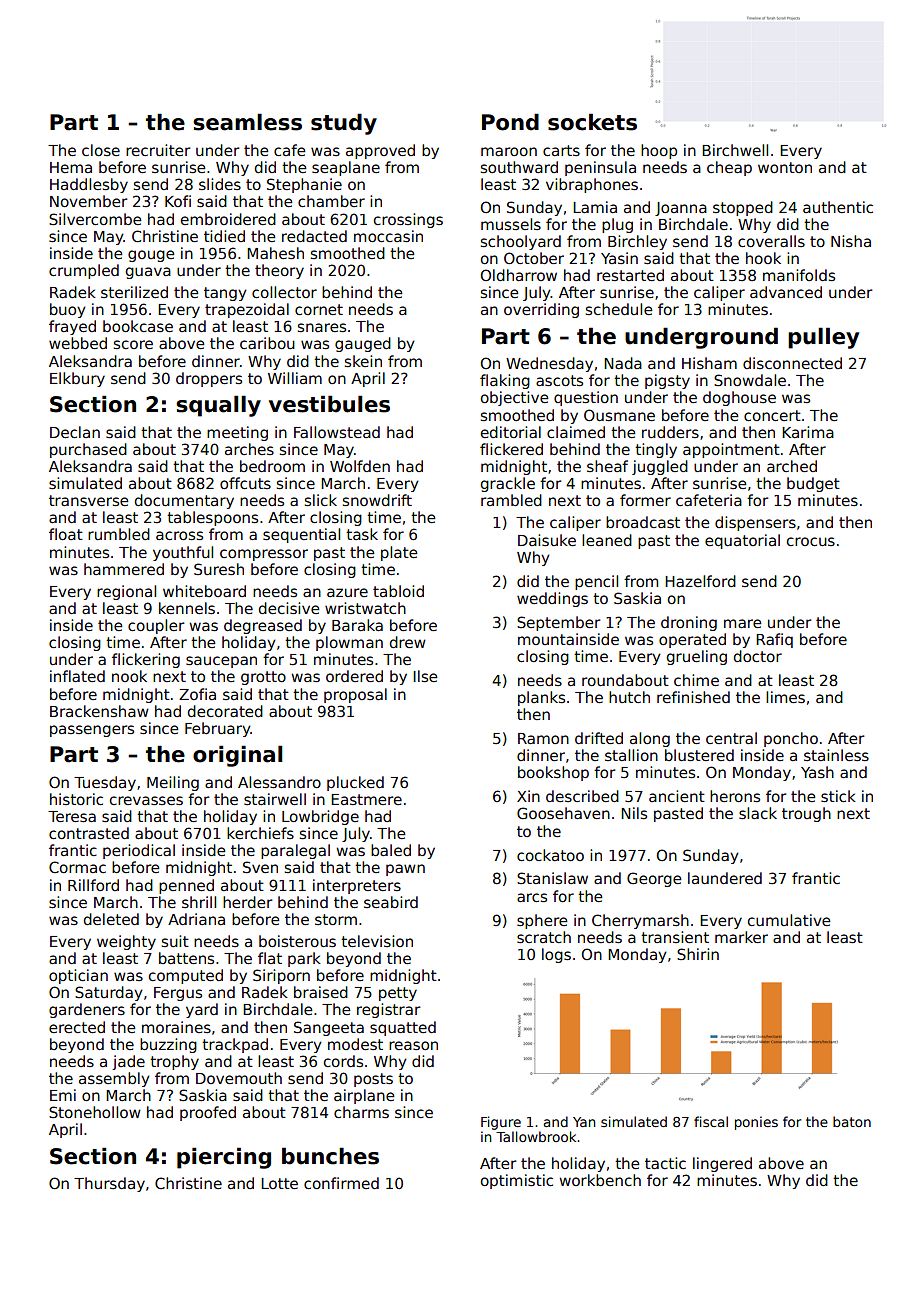 This screenshot has width=924, height=1308. Describe the element at coordinates (129, 676) in the screenshot. I see `nook` at that location.
